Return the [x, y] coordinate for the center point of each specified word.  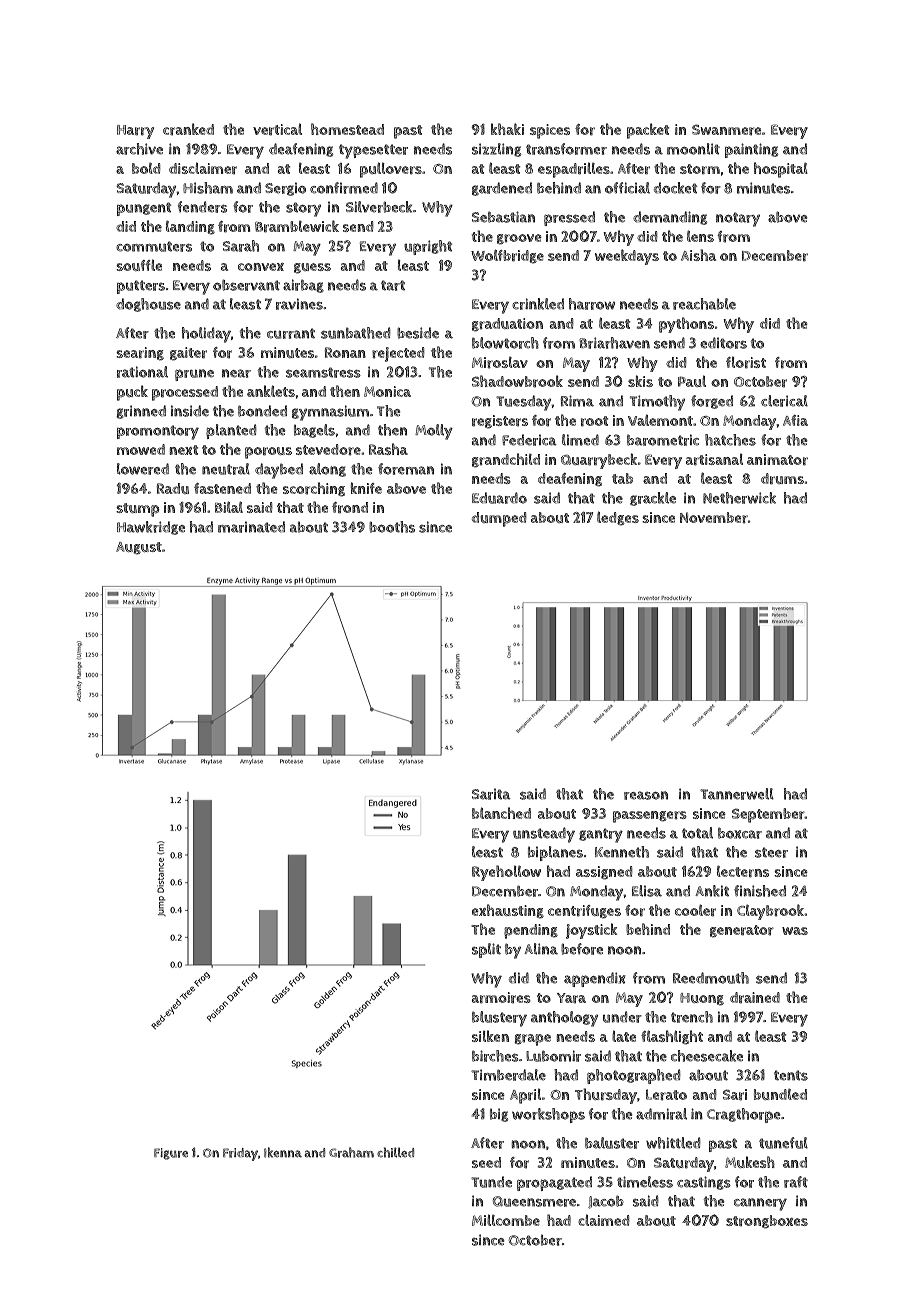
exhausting [508, 911]
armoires [501, 998]
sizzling [496, 150]
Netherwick [739, 498]
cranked [188, 129]
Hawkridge [151, 528]
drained [755, 998]
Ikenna [283, 1152]
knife [366, 488]
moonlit [693, 149]
